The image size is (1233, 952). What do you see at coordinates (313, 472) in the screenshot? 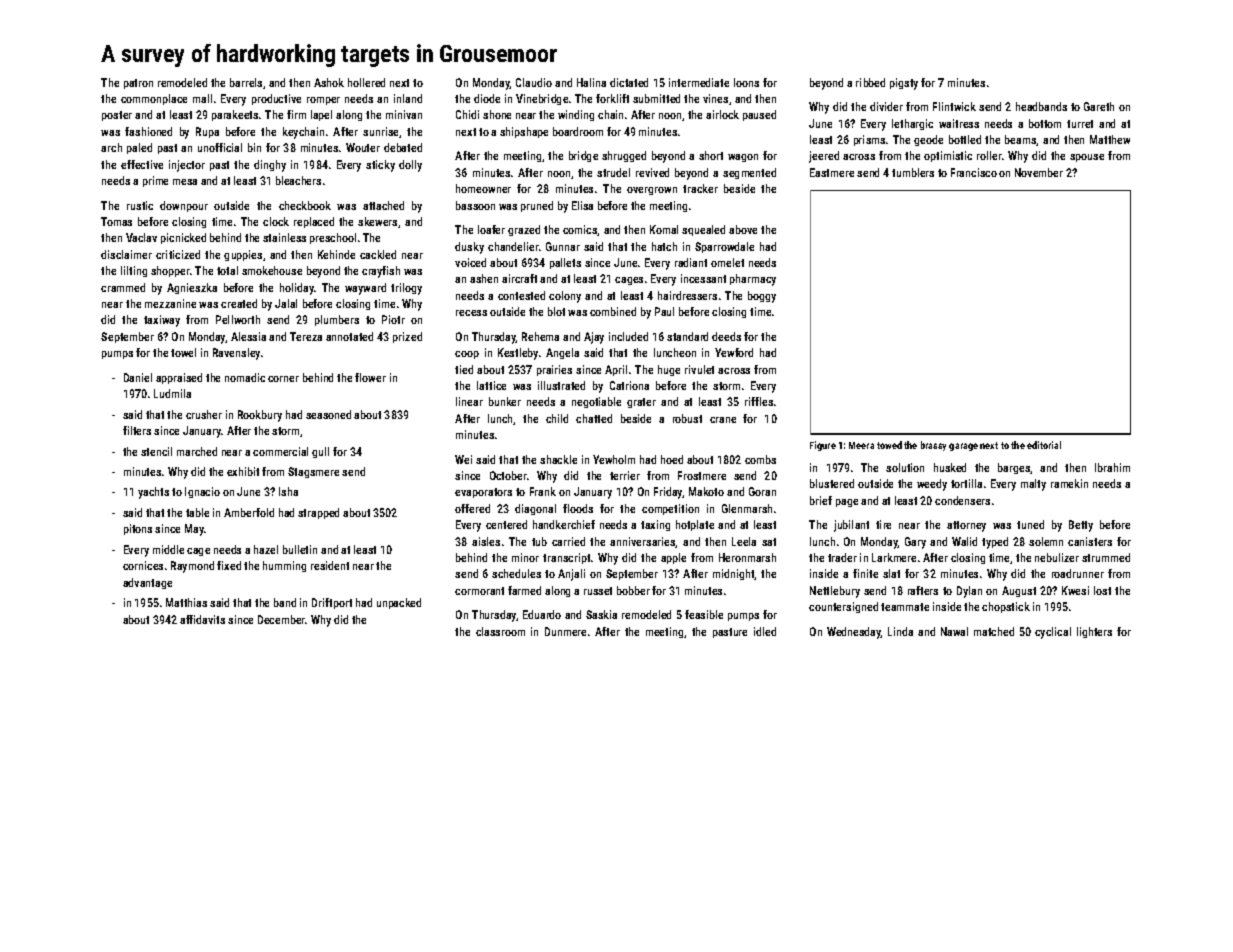
I see `Stagsmere` at bounding box center [313, 472].
